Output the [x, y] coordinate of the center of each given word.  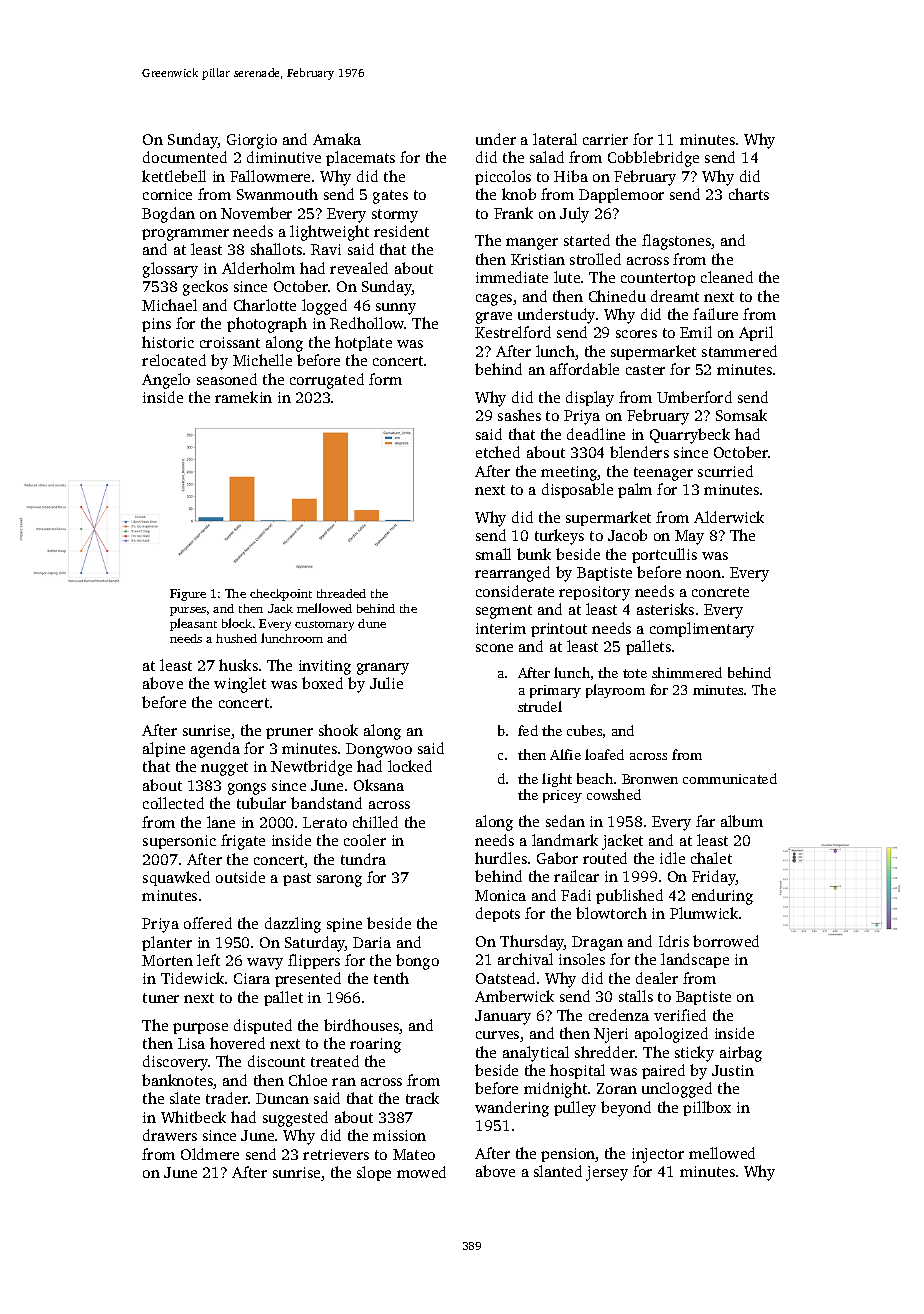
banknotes [178, 1081]
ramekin [243, 397]
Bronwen [650, 779]
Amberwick [514, 996]
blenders [639, 452]
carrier [605, 139]
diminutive [284, 157]
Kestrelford [513, 332]
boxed [322, 683]
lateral [555, 139]
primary [555, 691]
